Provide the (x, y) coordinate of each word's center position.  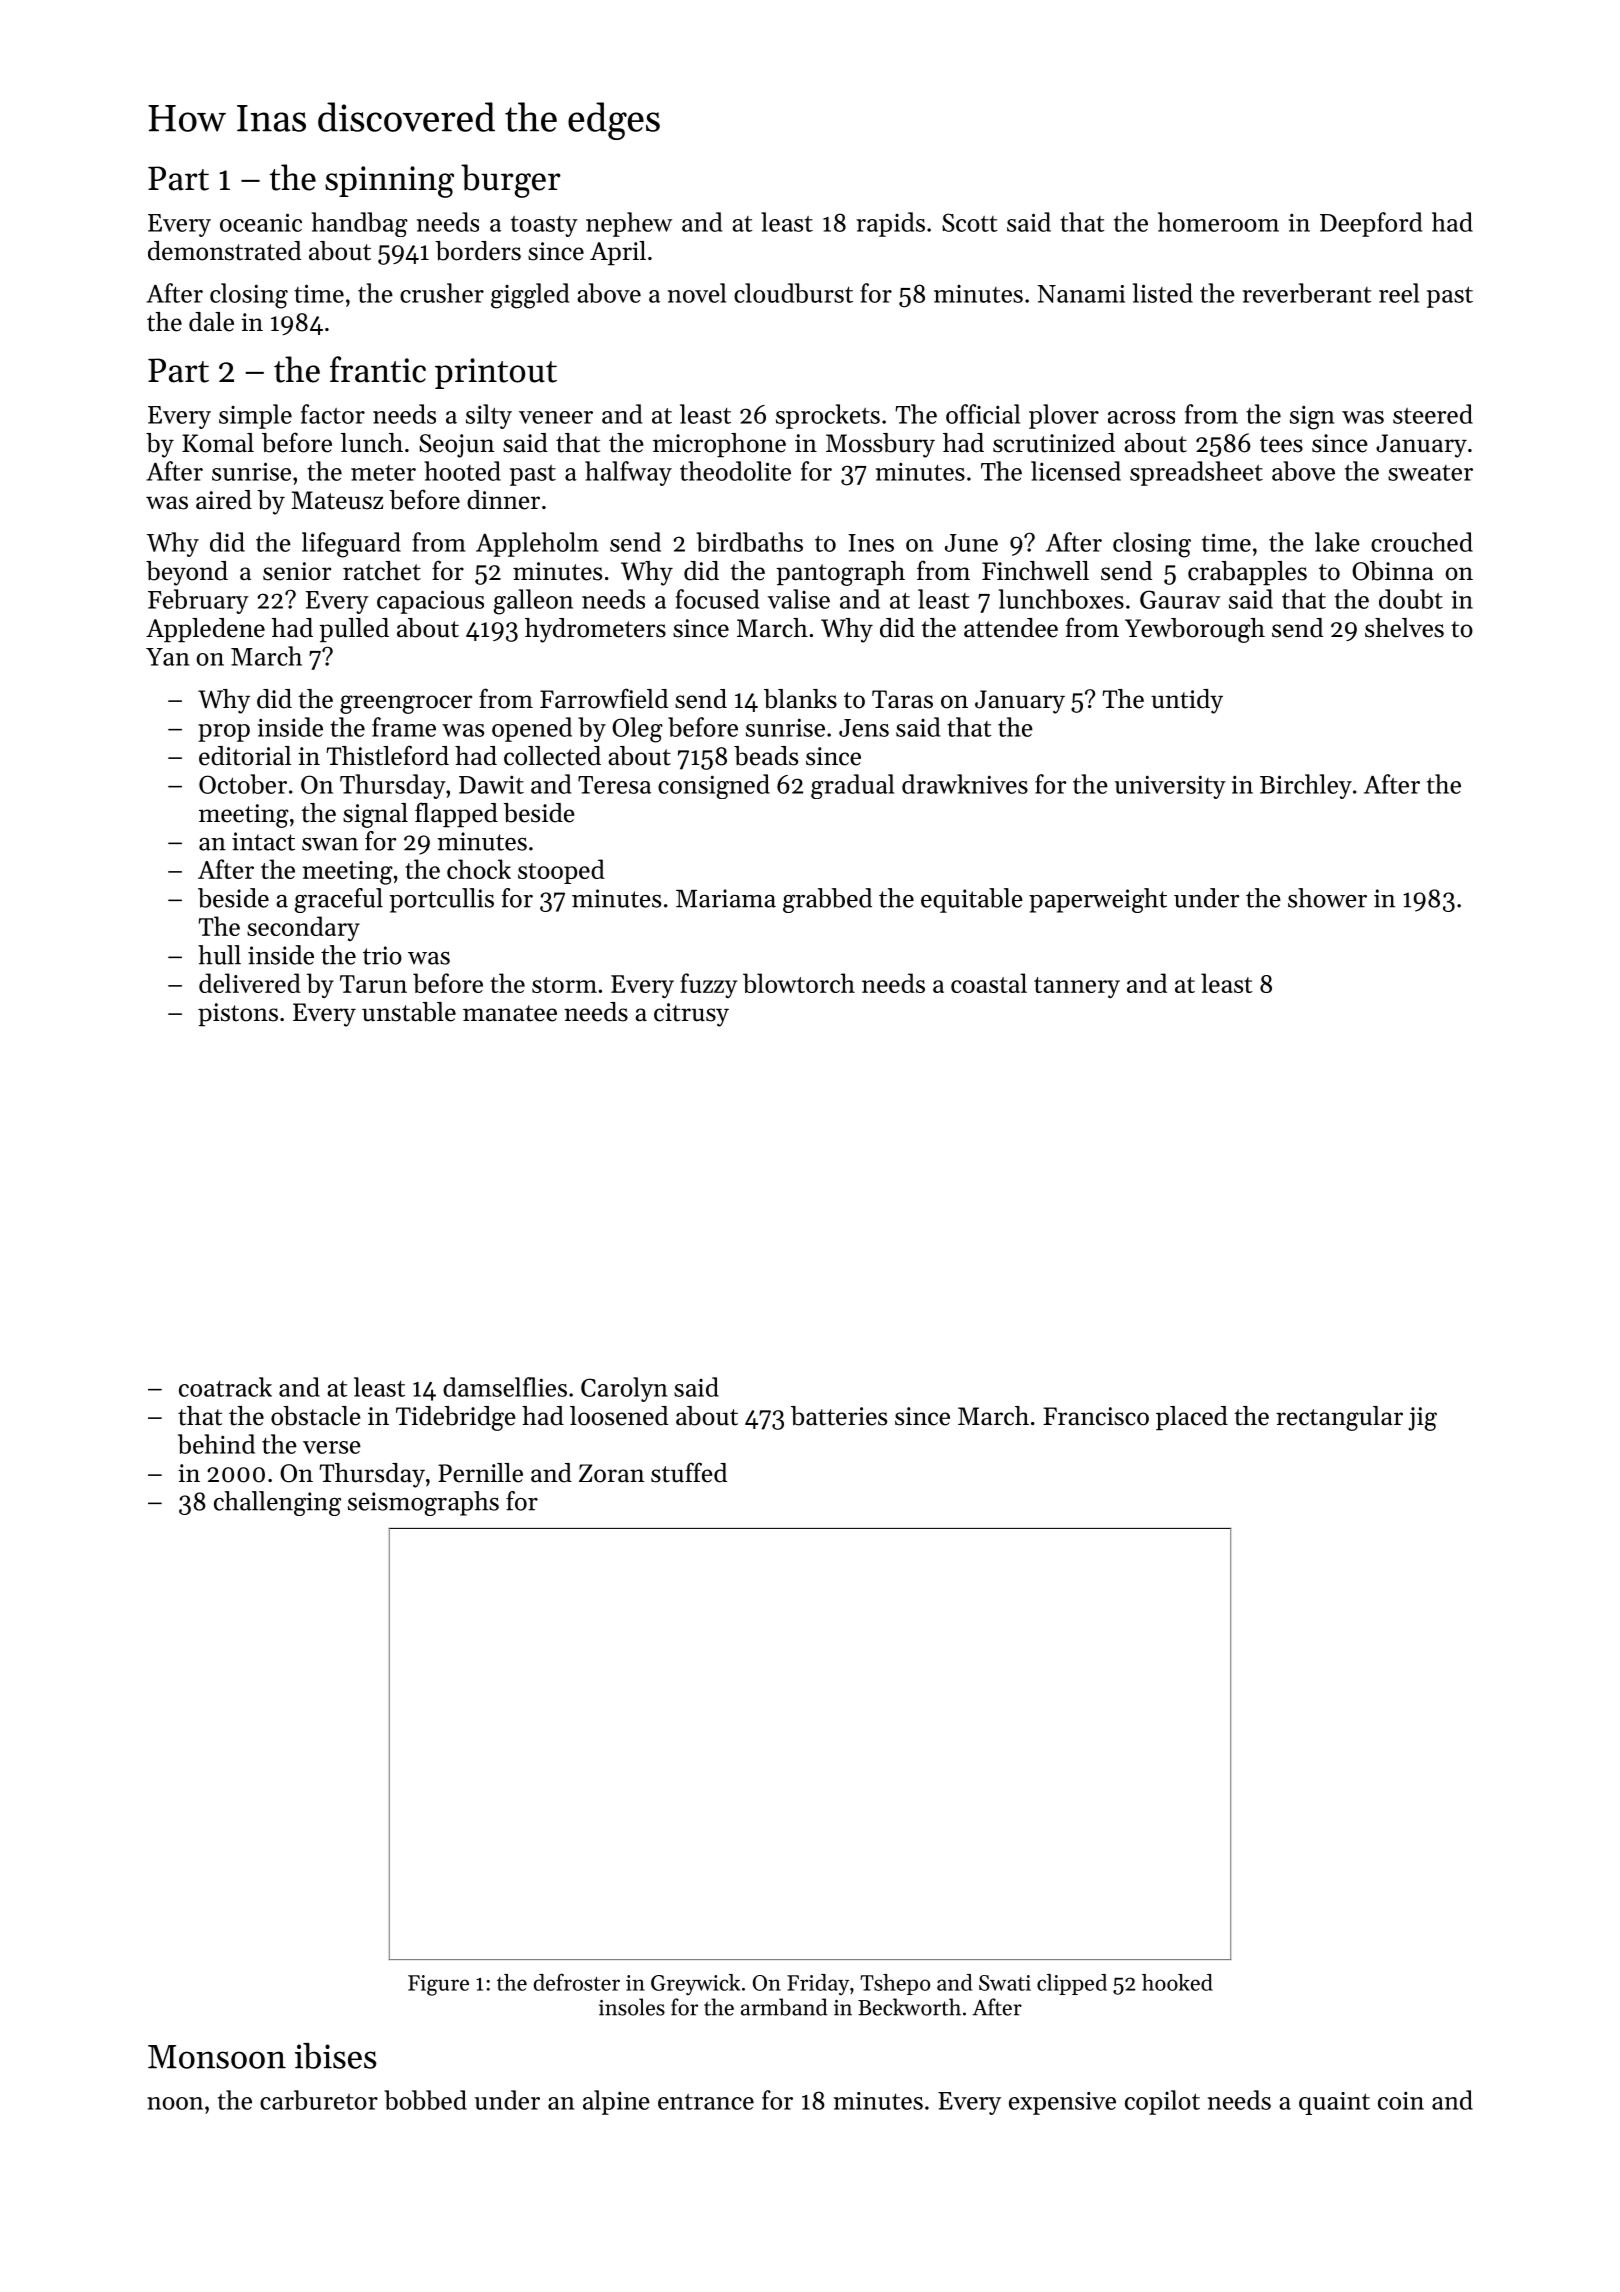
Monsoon (217, 2057)
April (618, 253)
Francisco (1096, 1416)
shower (1327, 898)
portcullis (441, 900)
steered (1433, 414)
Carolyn (624, 1389)
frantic (378, 369)
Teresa (614, 785)
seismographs (423, 1503)
